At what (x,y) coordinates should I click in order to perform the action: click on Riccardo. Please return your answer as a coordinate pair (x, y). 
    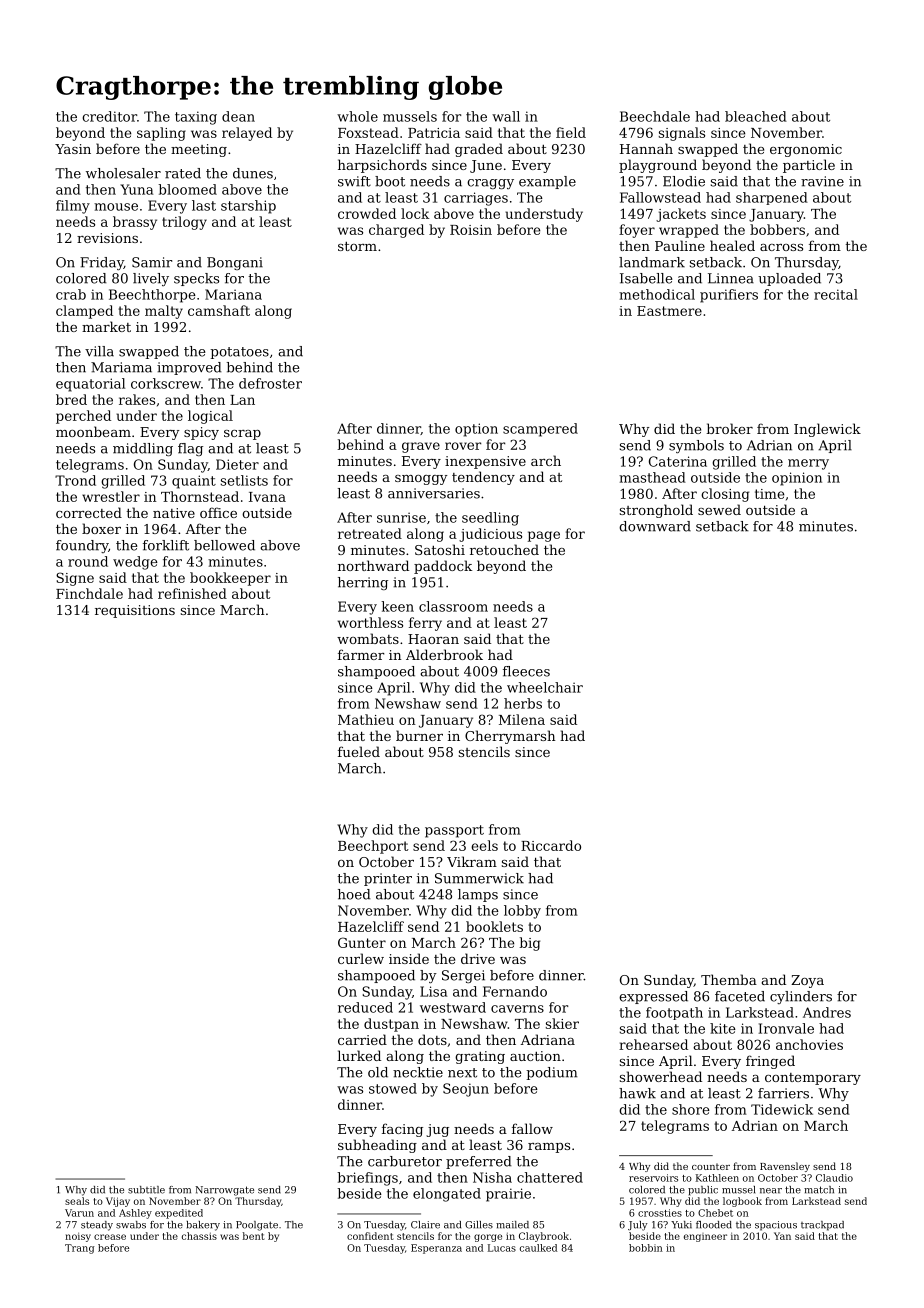
    Looking at the image, I should click on (551, 845).
